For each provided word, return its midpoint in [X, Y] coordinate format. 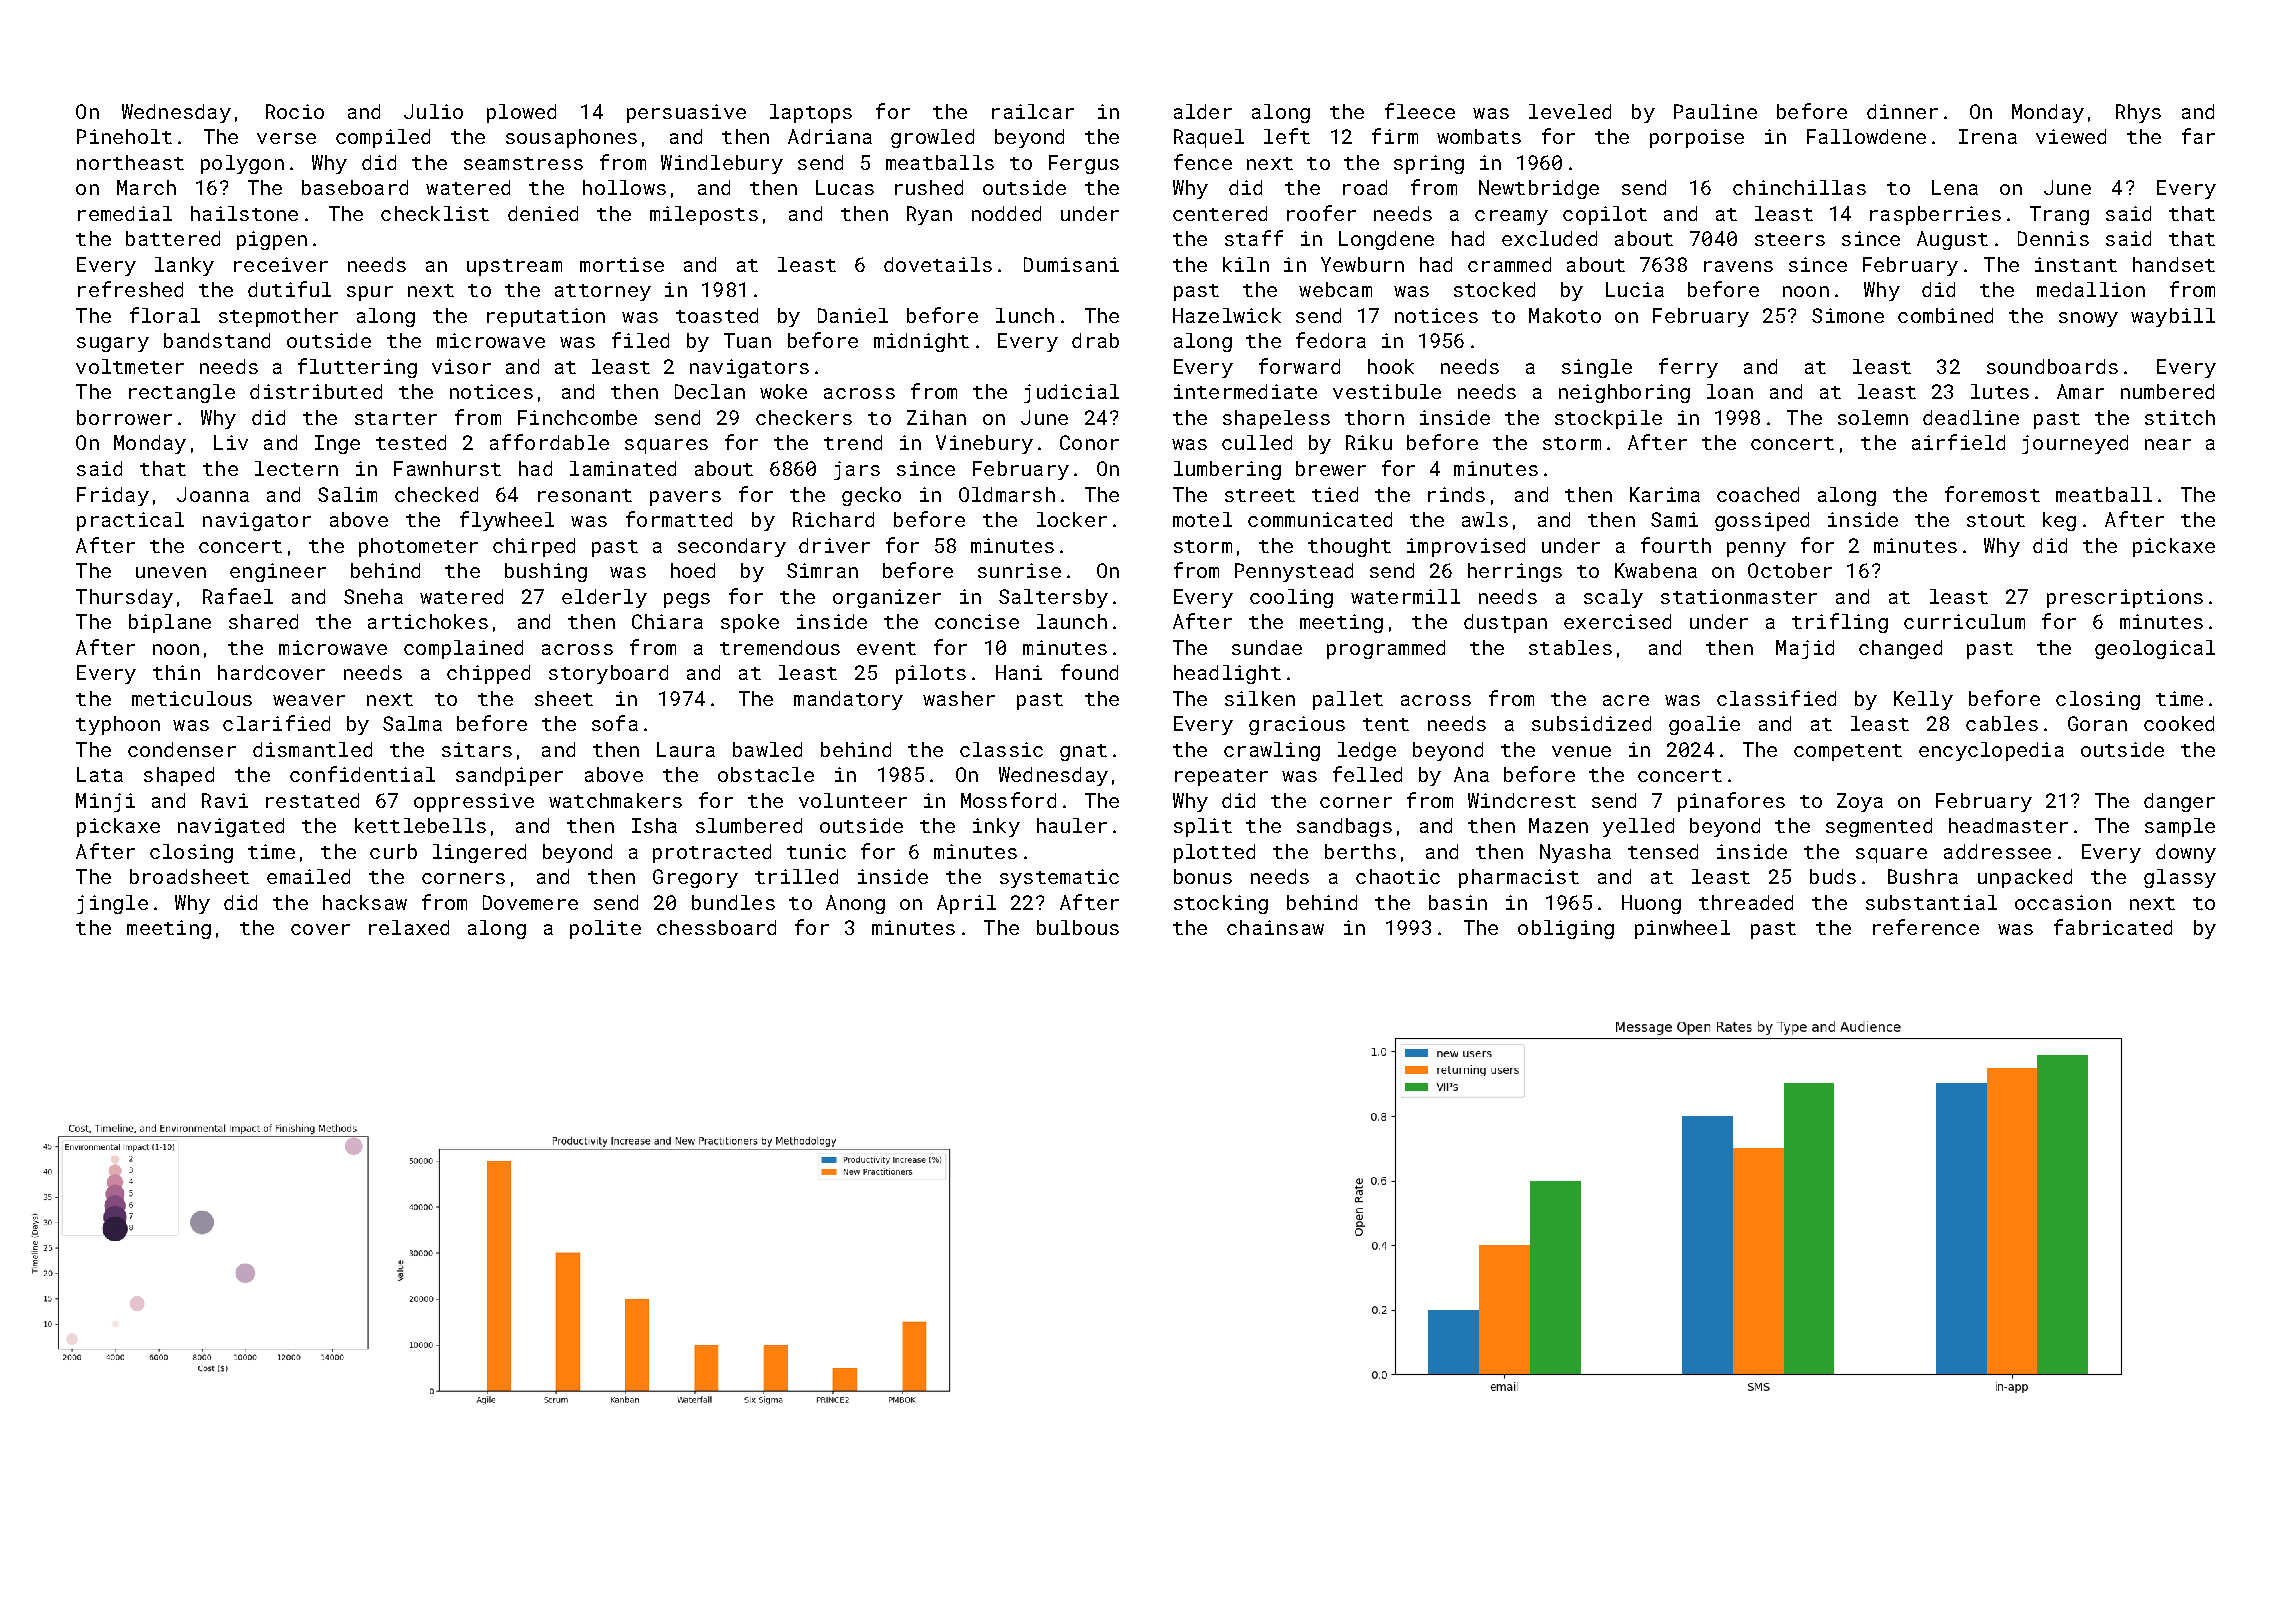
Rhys [2138, 113]
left [1287, 136]
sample [2180, 827]
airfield [1958, 442]
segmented [1879, 827]
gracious [1297, 725]
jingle [112, 904]
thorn [1374, 417]
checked [436, 494]
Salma [412, 723]
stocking [1221, 904]
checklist [435, 213]
